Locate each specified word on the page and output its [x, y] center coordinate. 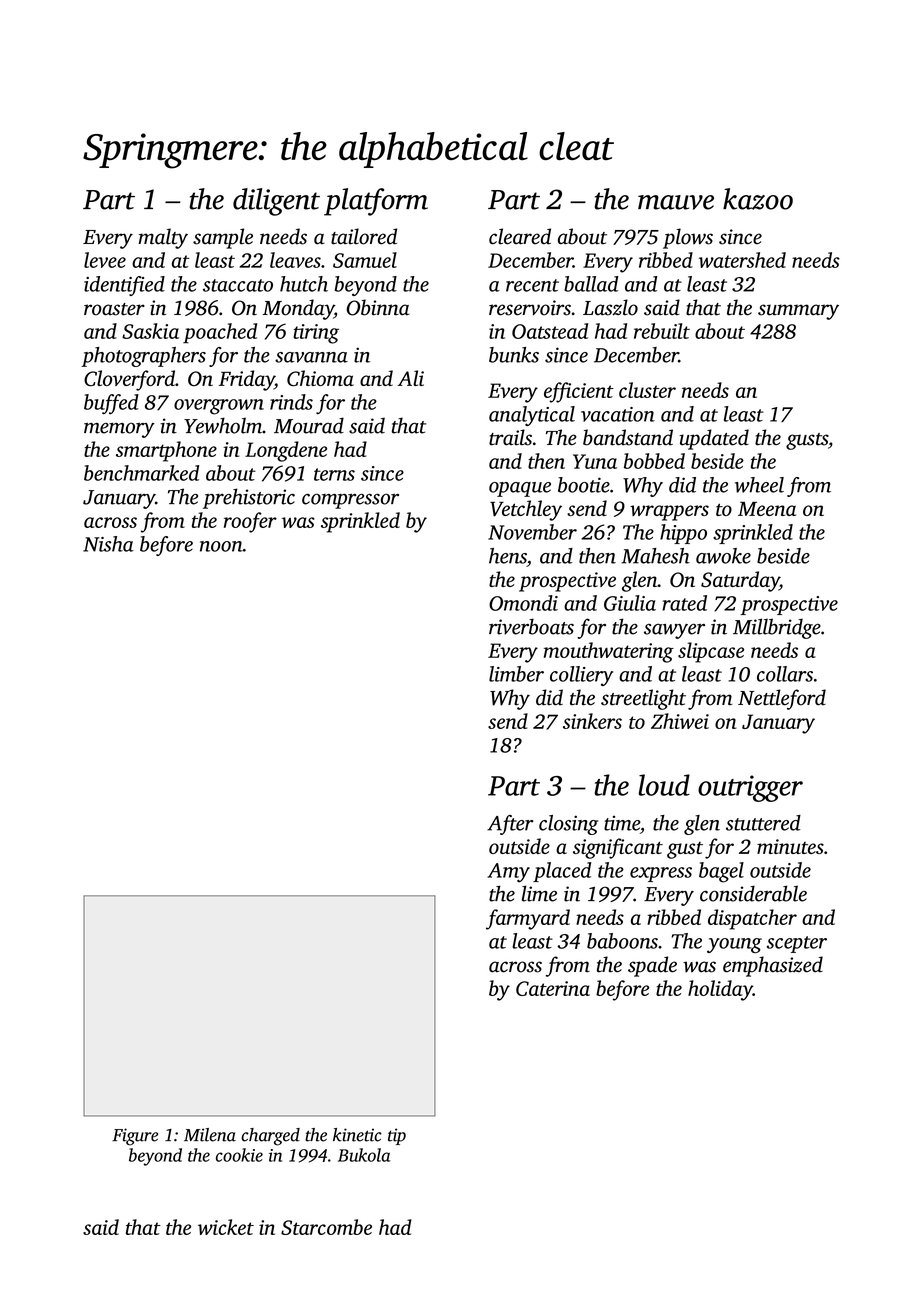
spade [652, 966]
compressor [350, 501]
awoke [723, 556]
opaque [520, 489]
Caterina [553, 988]
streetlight [643, 699]
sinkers [592, 721]
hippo [683, 534]
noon [221, 546]
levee [105, 260]
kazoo [758, 199]
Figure [135, 1137]
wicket [226, 1227]
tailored [364, 236]
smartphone [166, 451]
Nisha [108, 544]
